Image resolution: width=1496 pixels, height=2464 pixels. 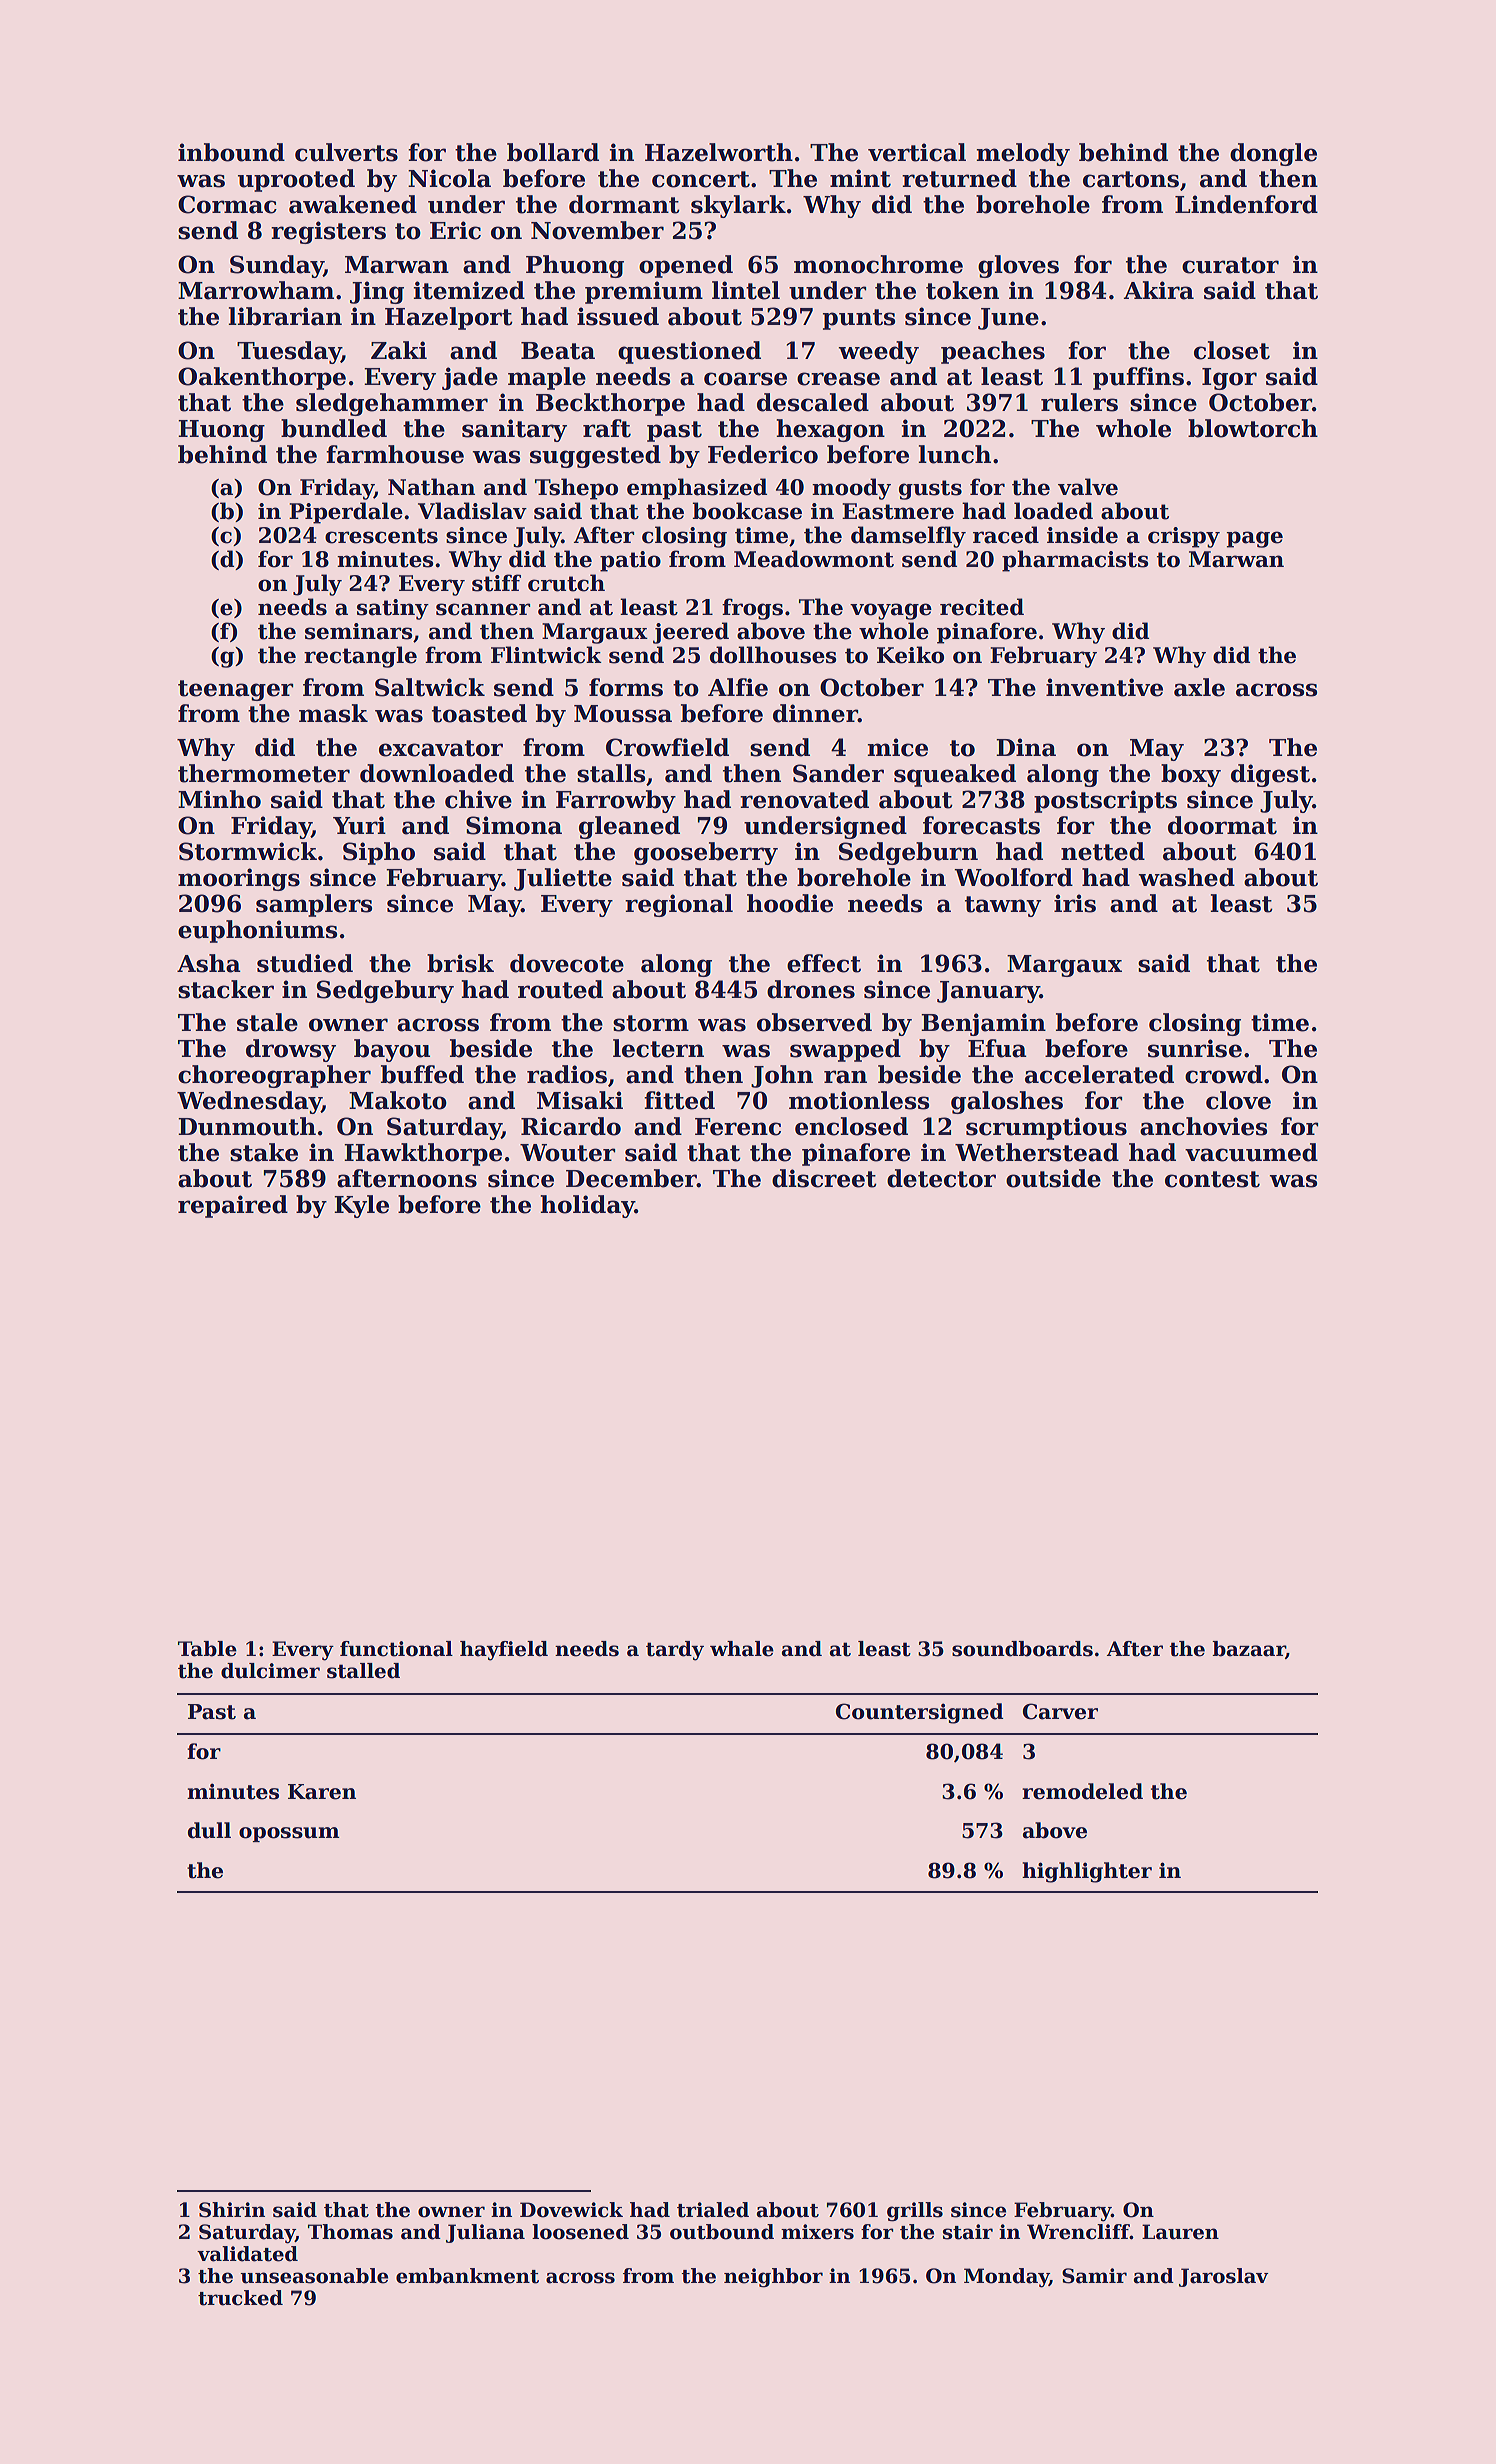 What do you see at coordinates (773, 2278) in the screenshot?
I see `neighbor` at bounding box center [773, 2278].
